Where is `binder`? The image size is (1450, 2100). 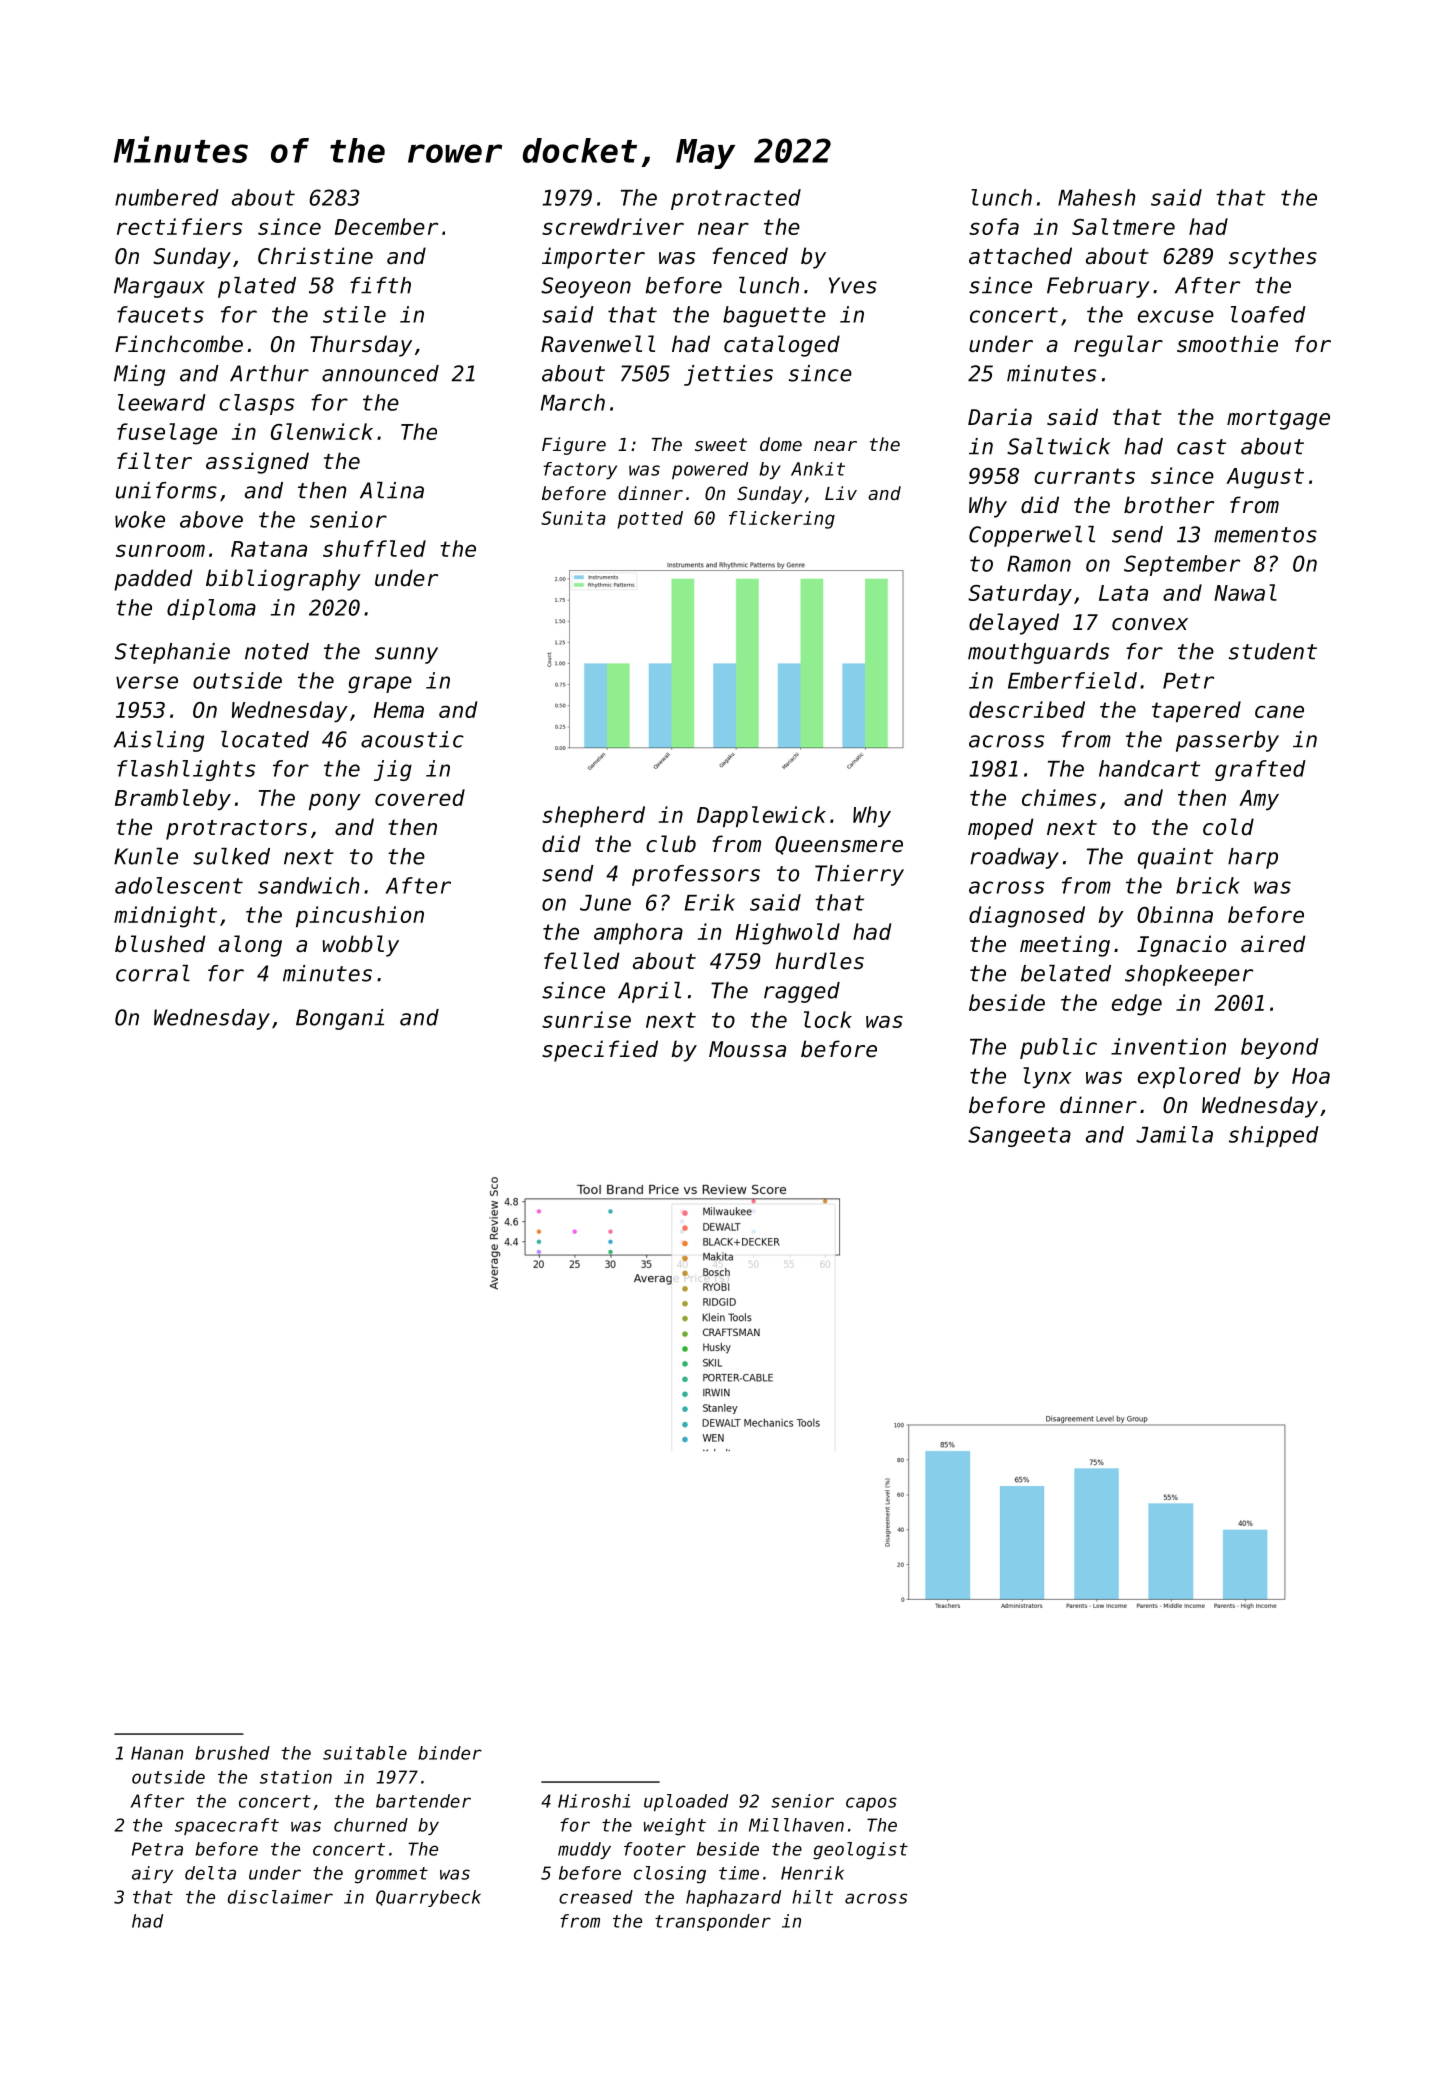 binder is located at coordinates (450, 1753).
